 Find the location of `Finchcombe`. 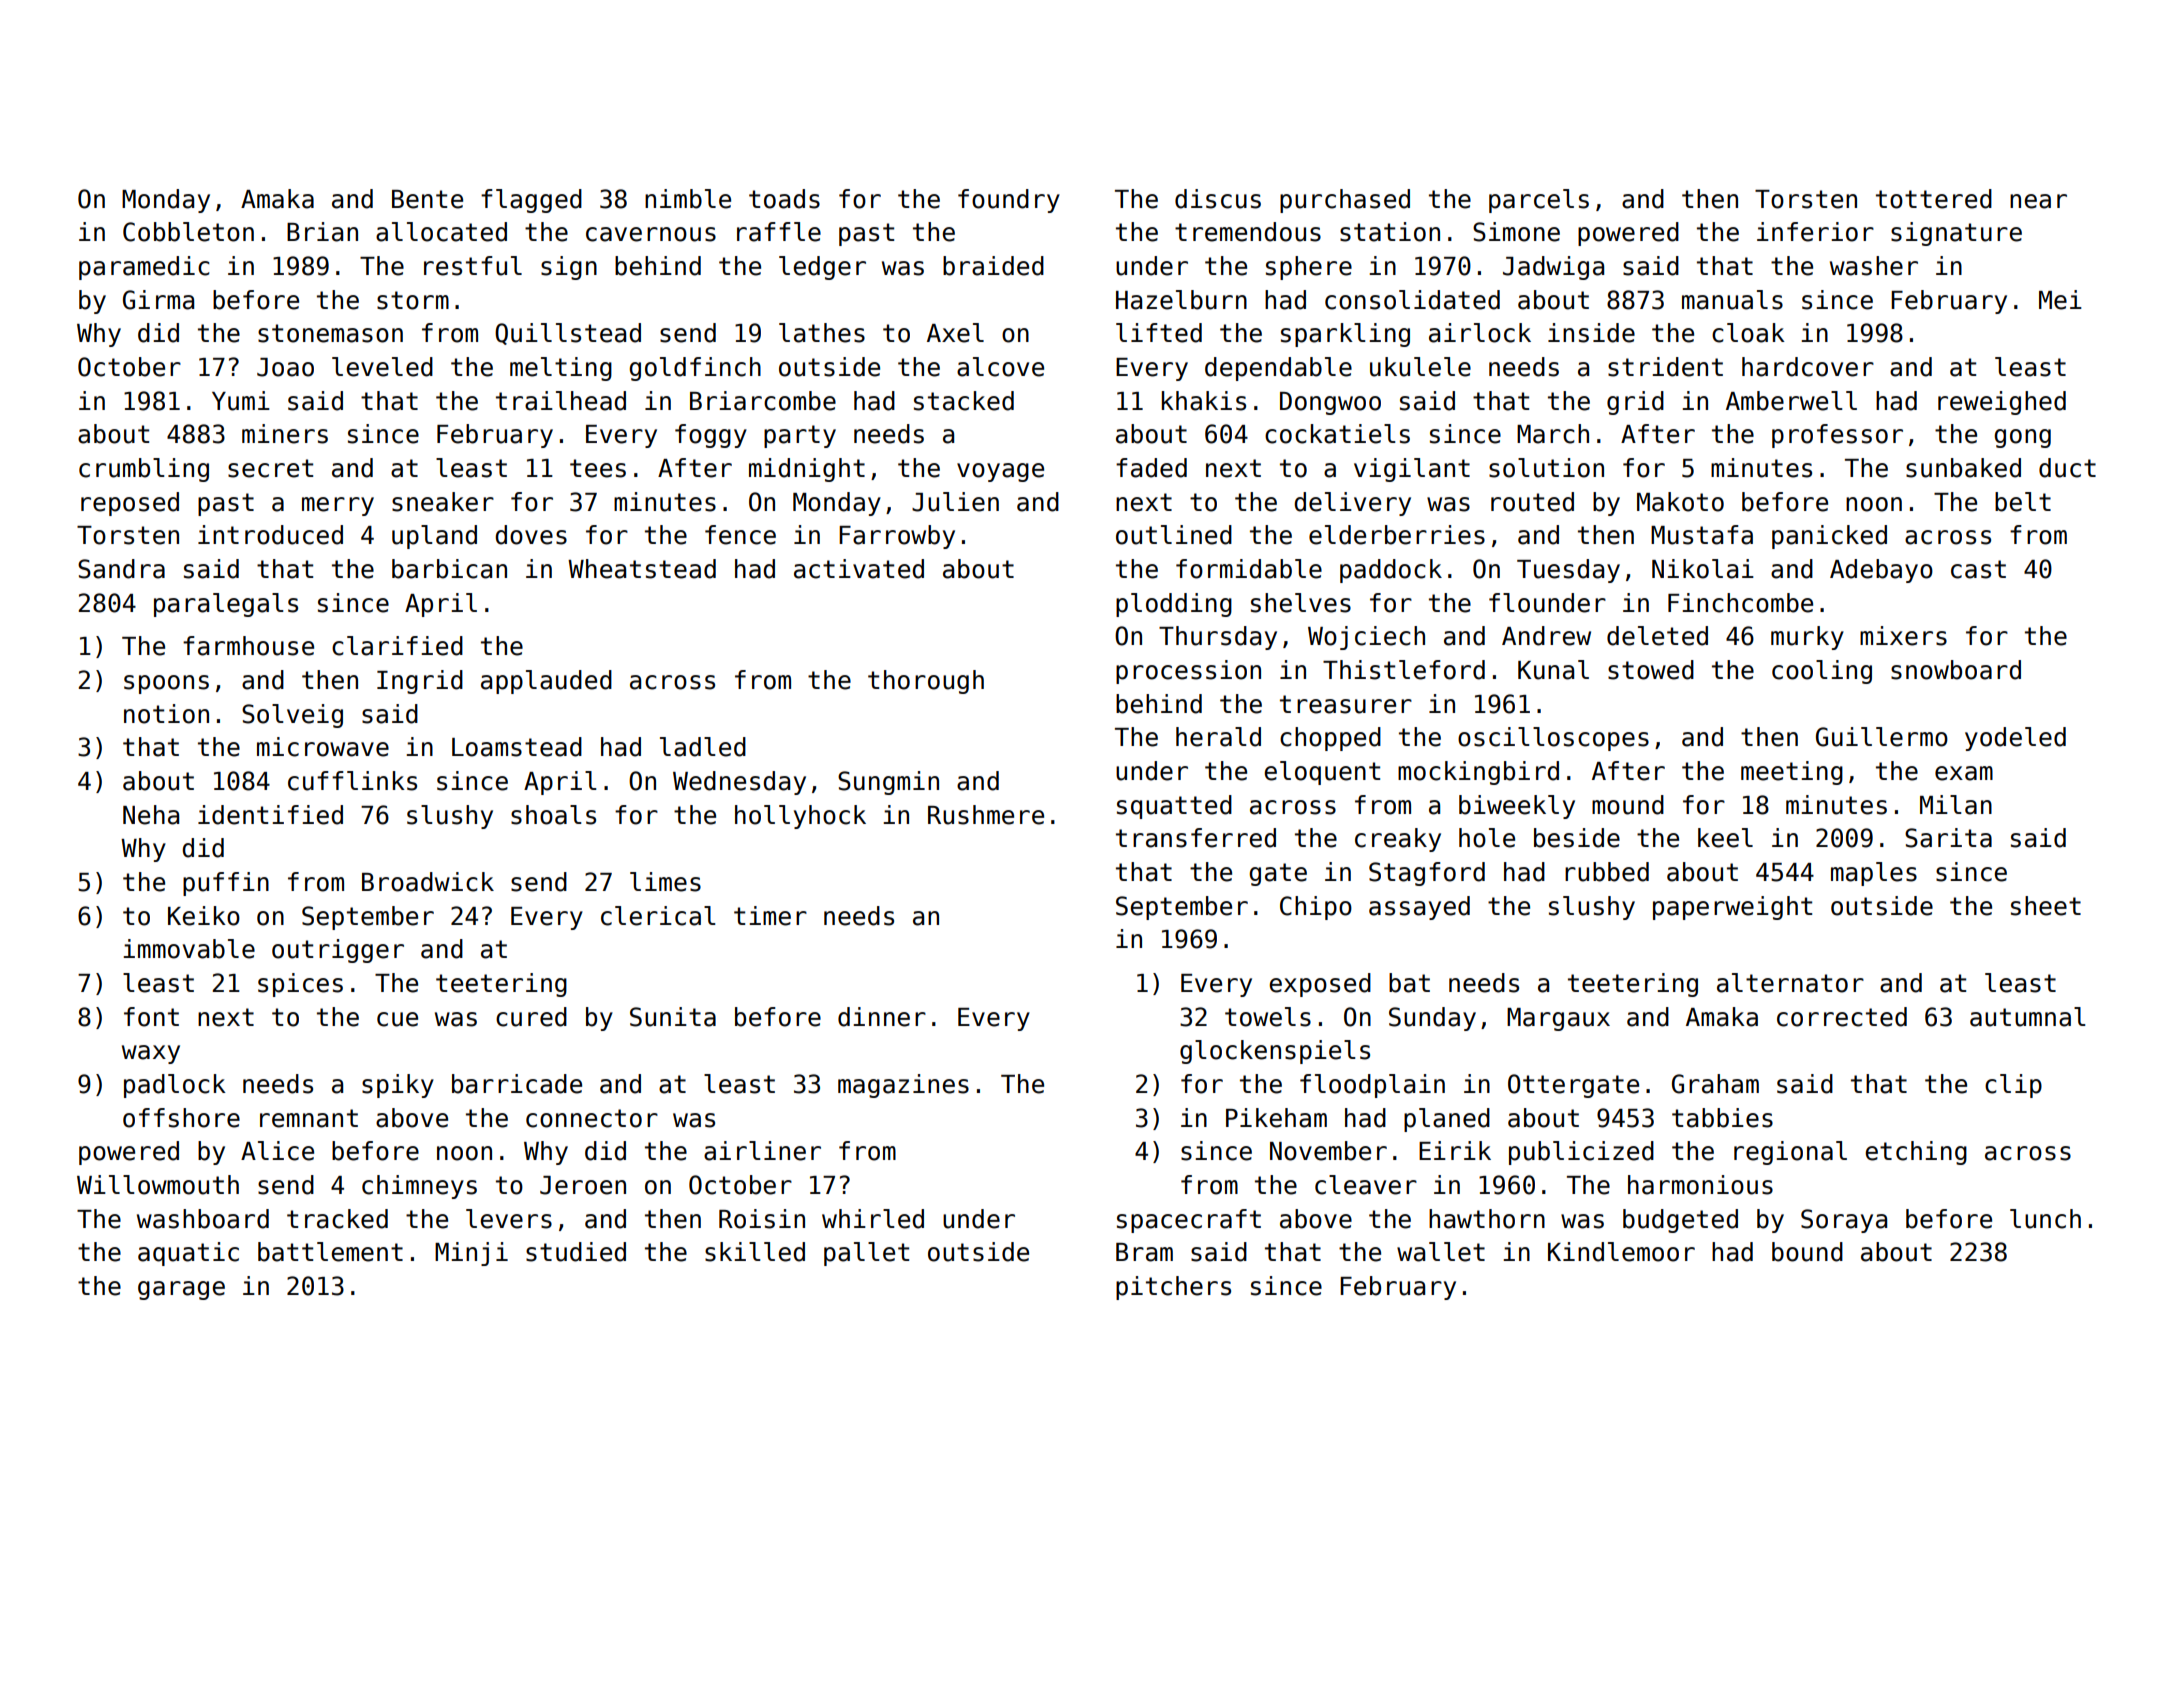

Finchcombe is located at coordinates (1740, 603).
